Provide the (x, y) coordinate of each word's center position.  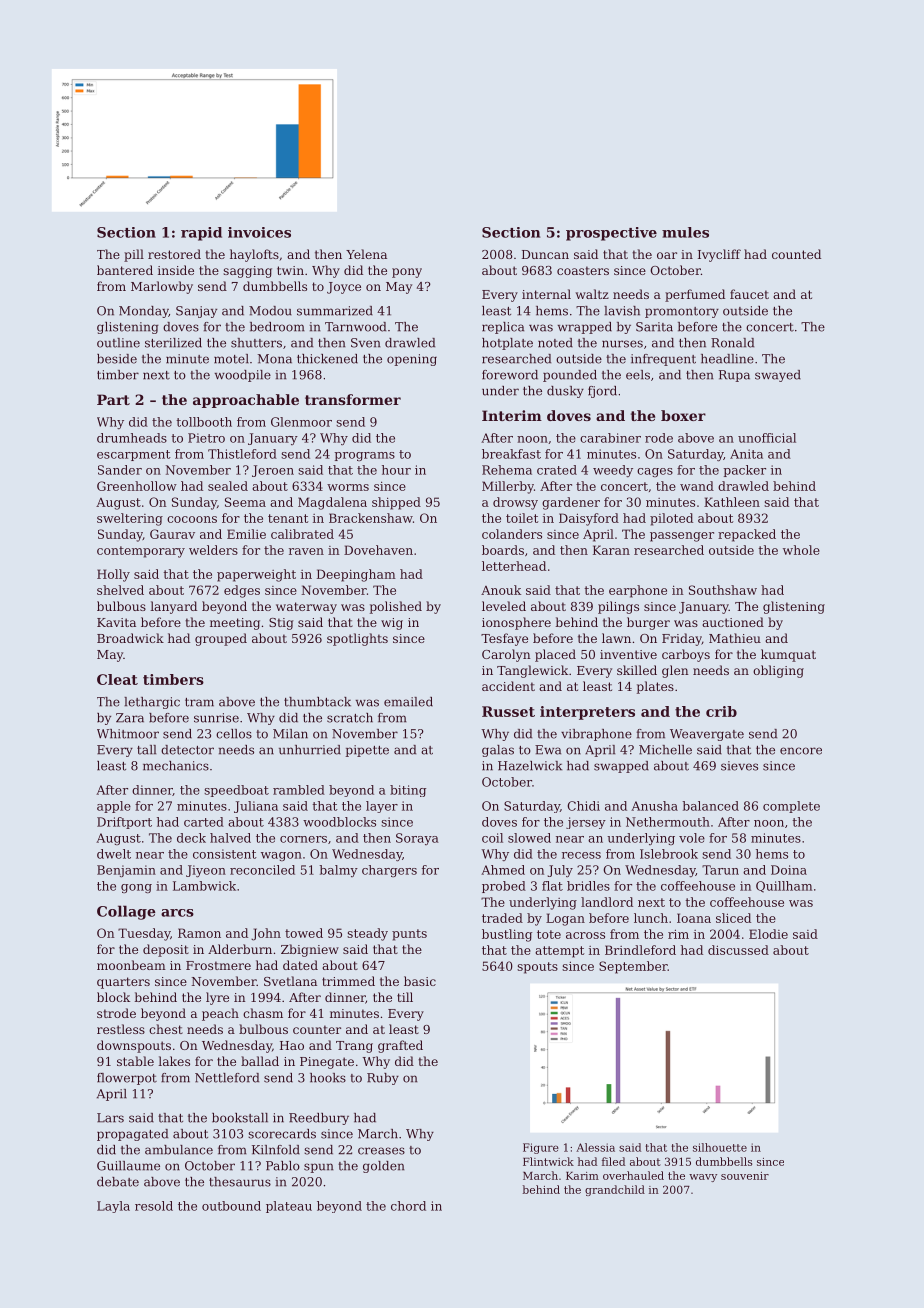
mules (685, 232)
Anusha (654, 806)
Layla (113, 1207)
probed (504, 887)
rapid (201, 234)
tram (199, 702)
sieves (739, 766)
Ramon (199, 933)
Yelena (366, 254)
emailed (408, 702)
